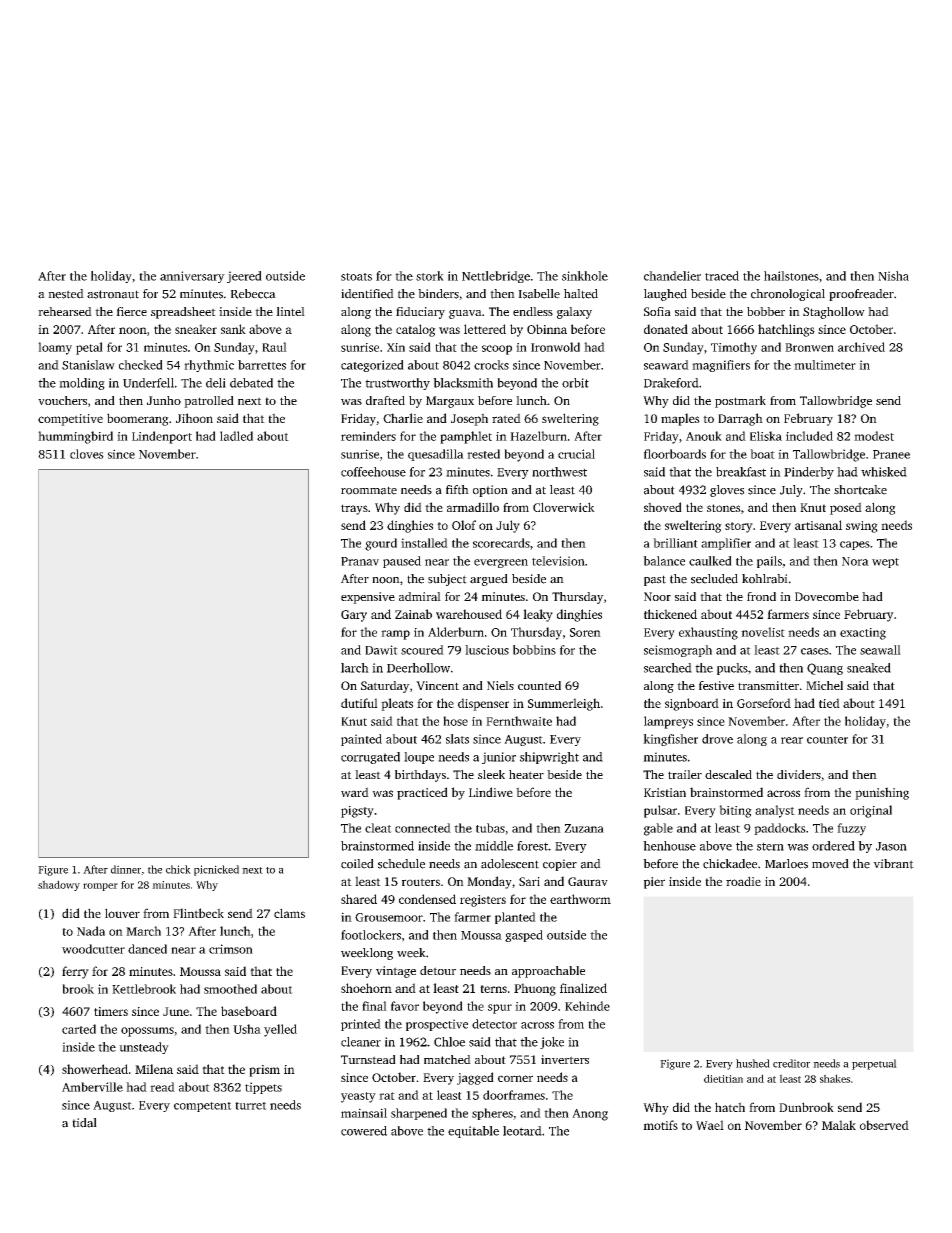 Image resolution: width=952 pixels, height=1233 pixels. What do you see at coordinates (113, 294) in the page?
I see `astronaut` at bounding box center [113, 294].
